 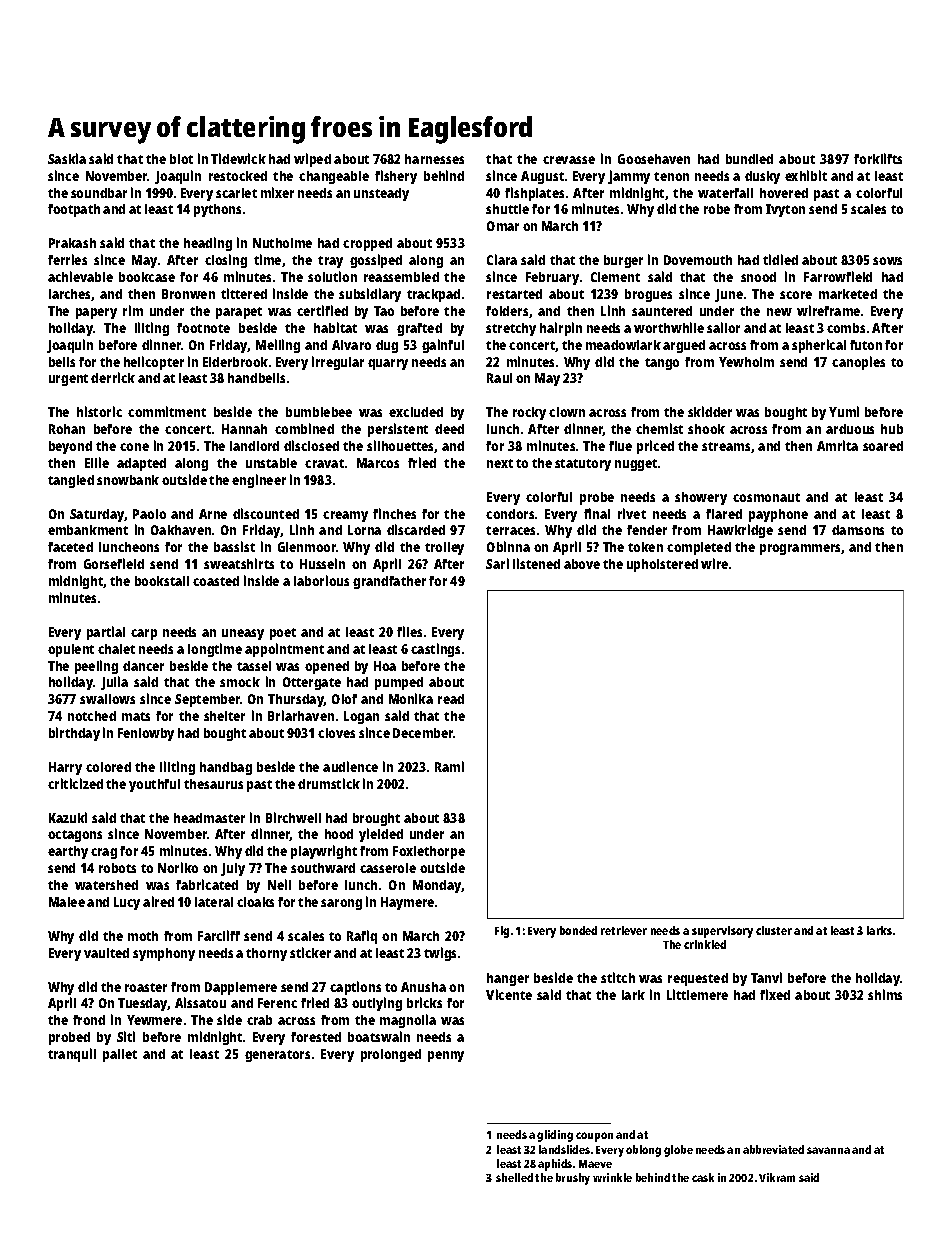 I want to click on streams, so click(x=726, y=446).
